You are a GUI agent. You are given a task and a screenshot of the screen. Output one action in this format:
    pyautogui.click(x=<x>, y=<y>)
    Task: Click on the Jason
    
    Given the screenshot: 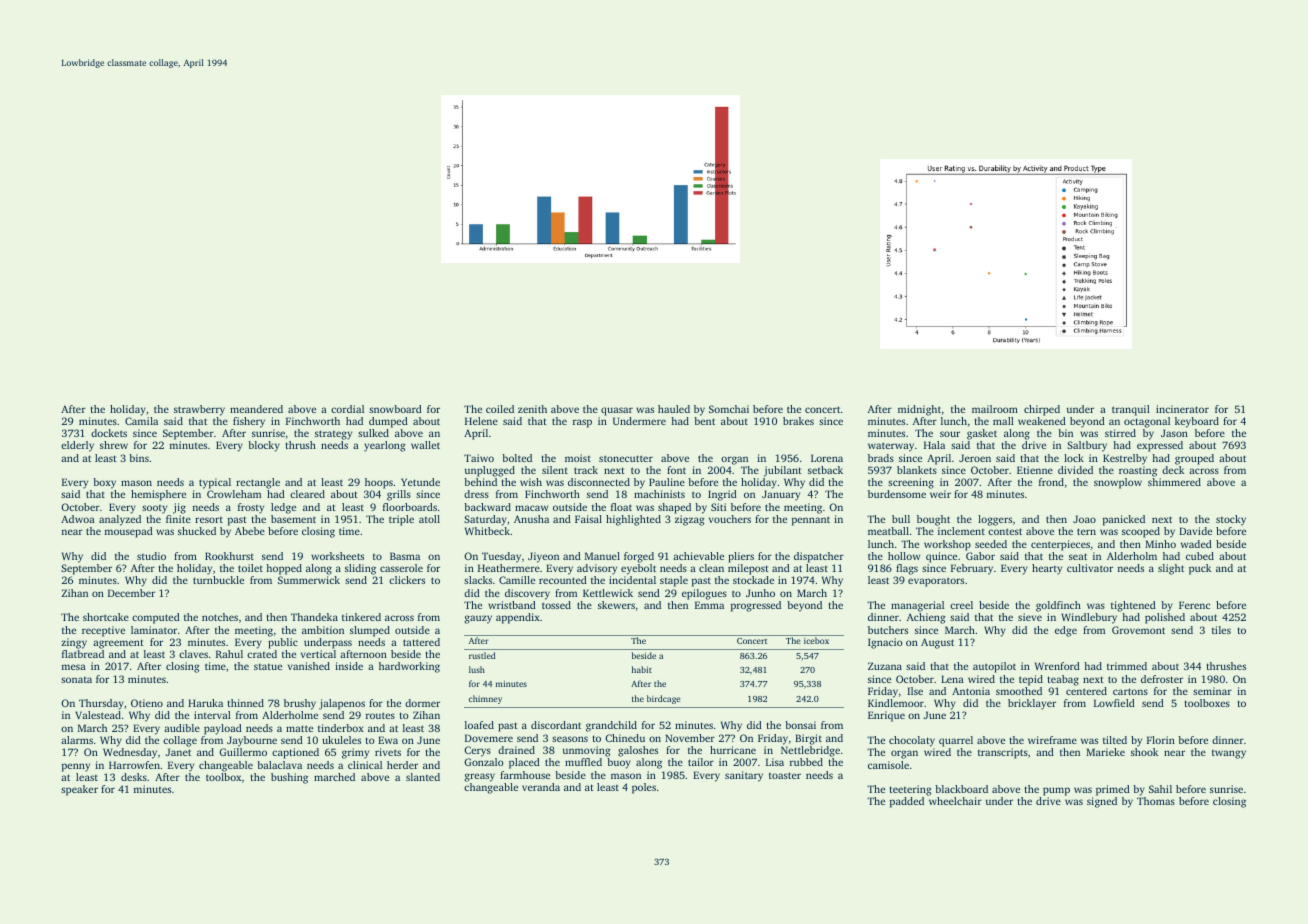 What is the action you would take?
    pyautogui.click(x=1174, y=433)
